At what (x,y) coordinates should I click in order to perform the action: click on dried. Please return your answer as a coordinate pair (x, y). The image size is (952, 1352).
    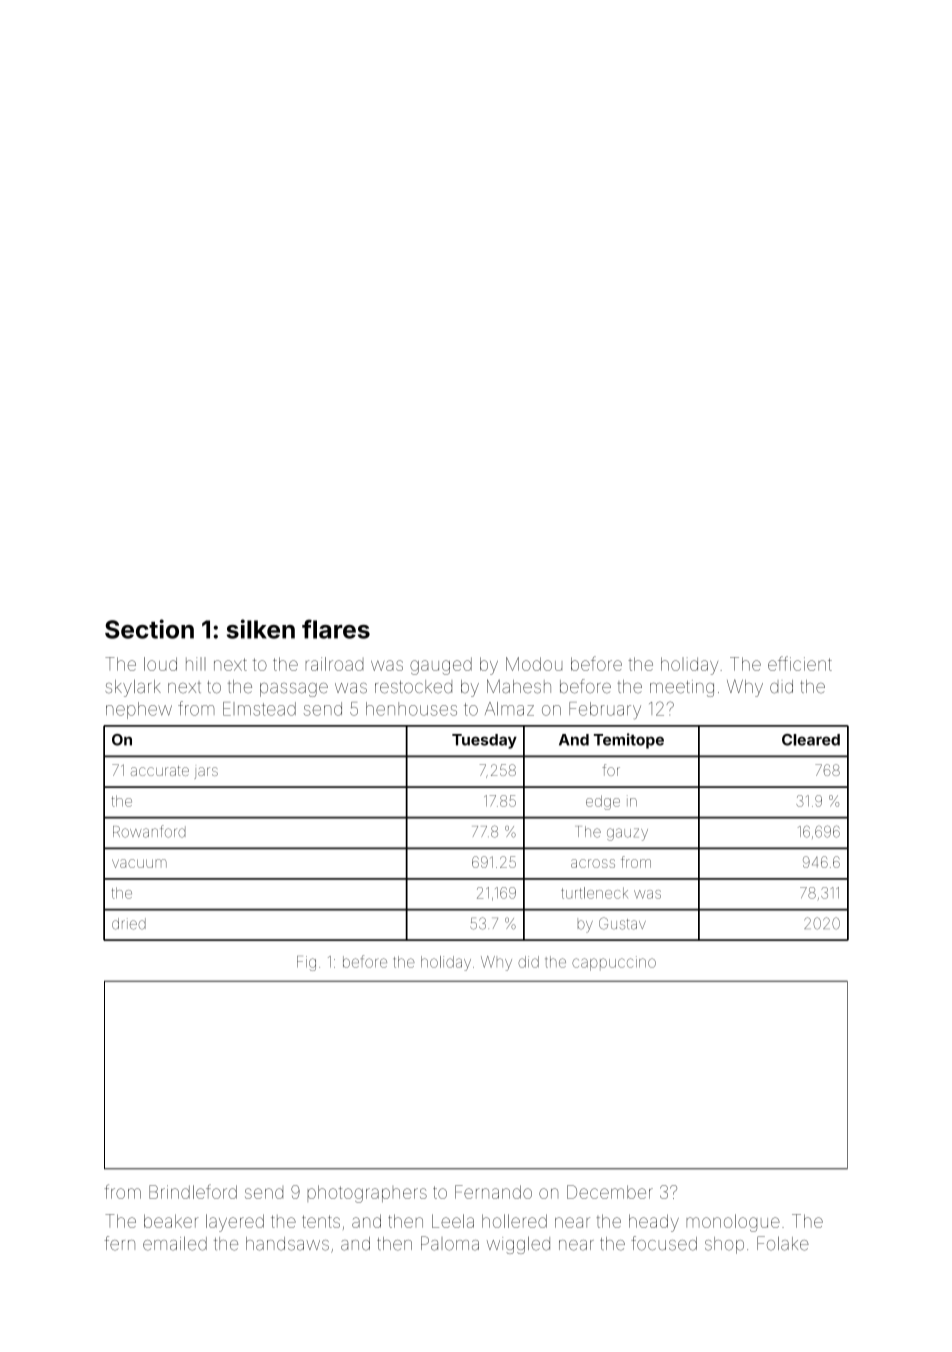
    Looking at the image, I should click on (129, 924).
